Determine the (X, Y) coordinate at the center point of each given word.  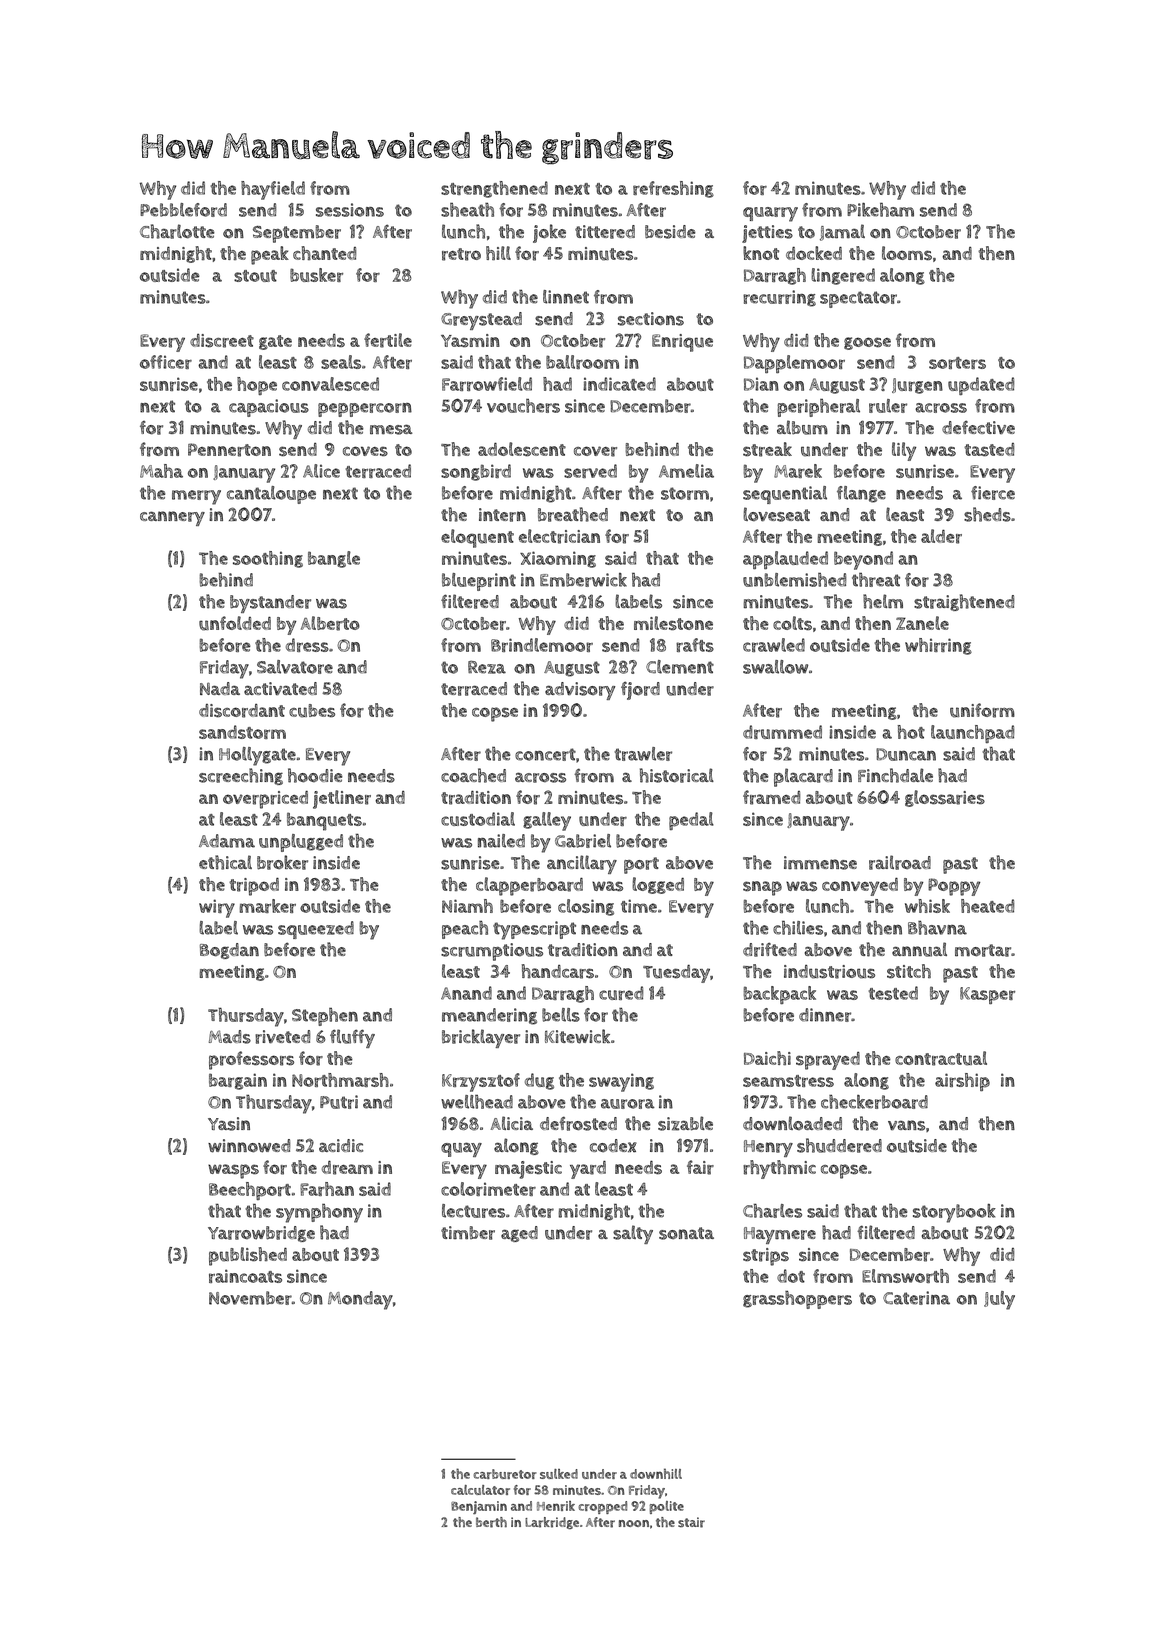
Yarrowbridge (261, 1234)
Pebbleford (183, 210)
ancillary (582, 864)
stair (691, 1522)
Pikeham (880, 210)
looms (907, 253)
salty (633, 1234)
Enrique (682, 343)
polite (666, 1507)
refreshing (673, 189)
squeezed (316, 930)
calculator (480, 1490)
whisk (927, 906)
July (999, 1300)
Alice (321, 471)
